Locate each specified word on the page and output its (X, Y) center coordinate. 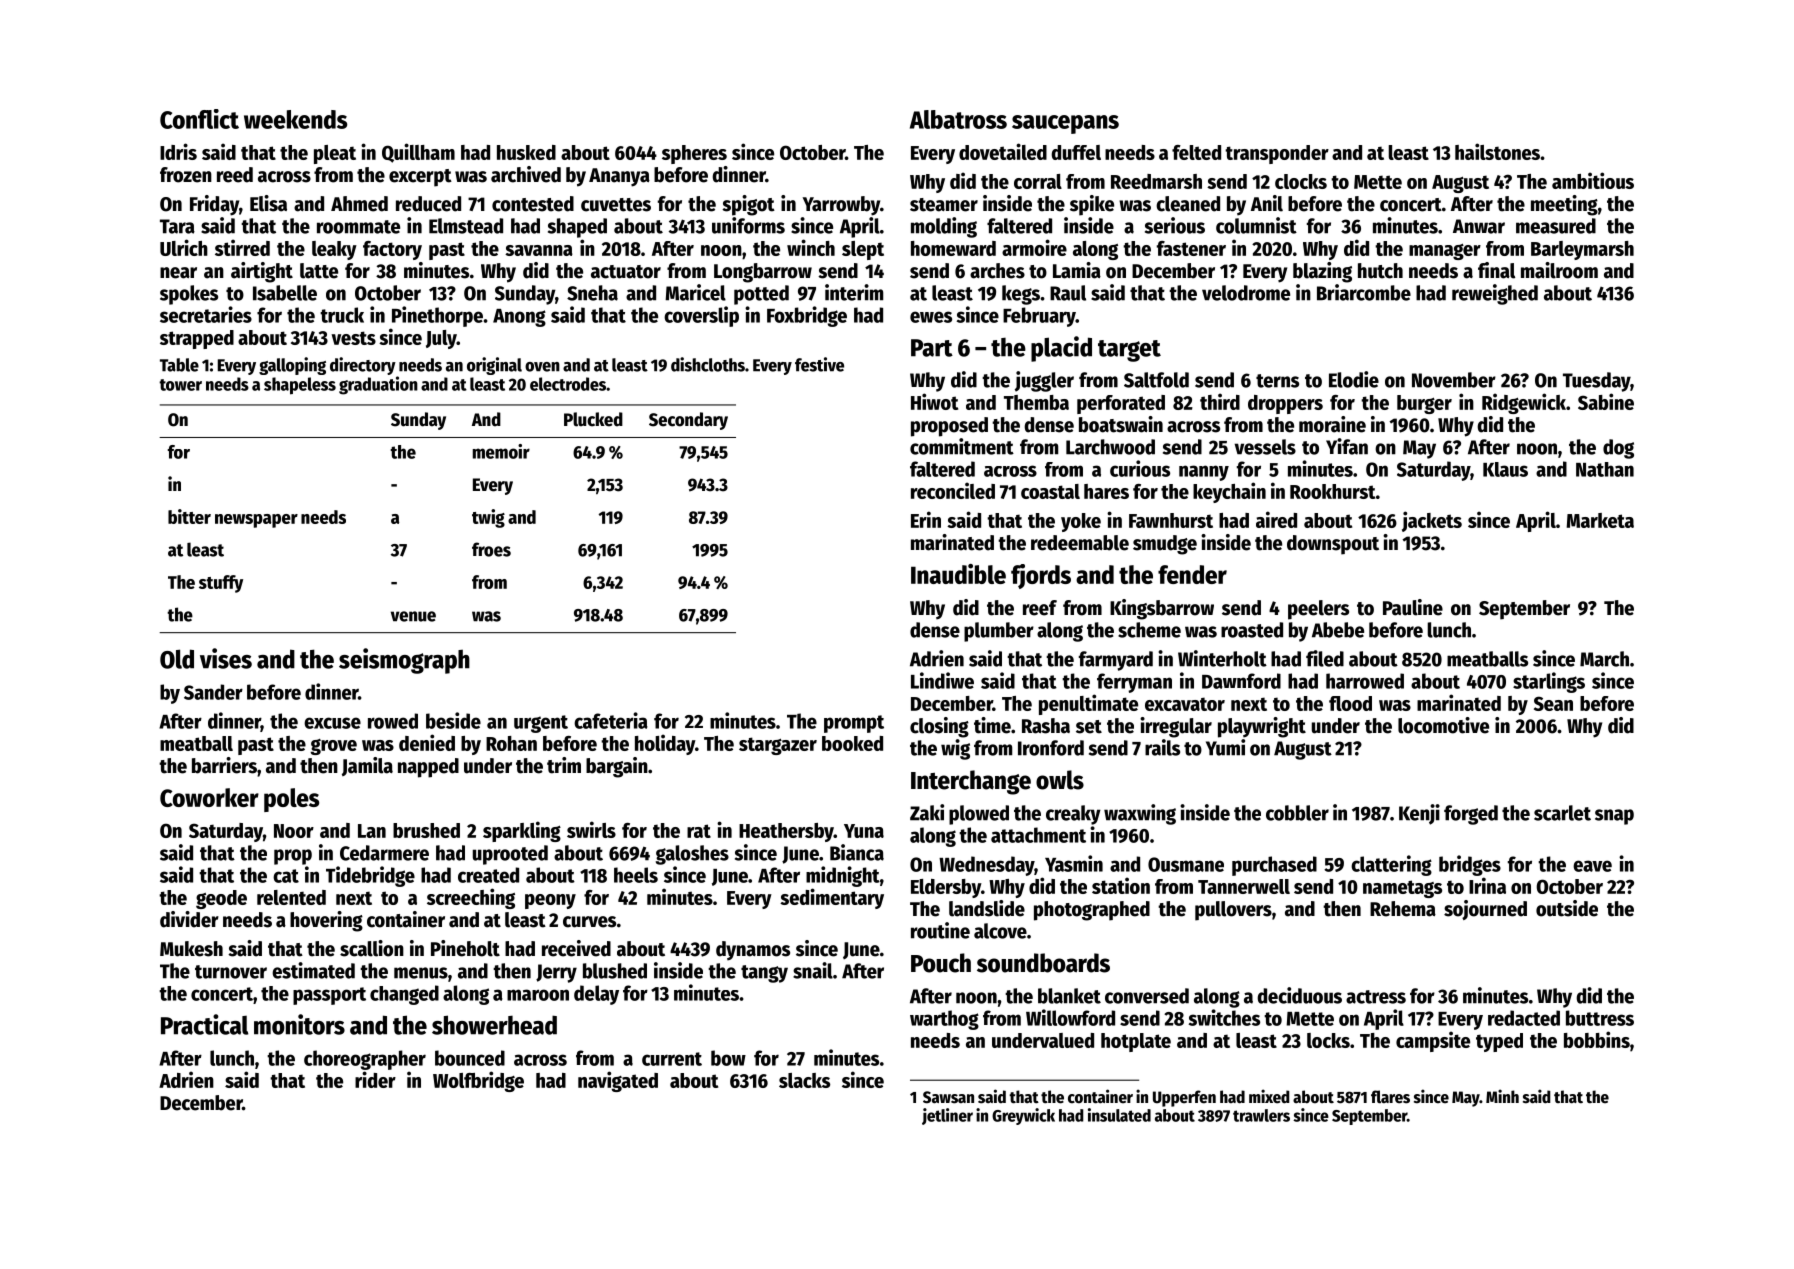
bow (728, 1058)
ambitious (1593, 180)
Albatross (958, 119)
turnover (231, 972)
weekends (295, 119)
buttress (1600, 1018)
